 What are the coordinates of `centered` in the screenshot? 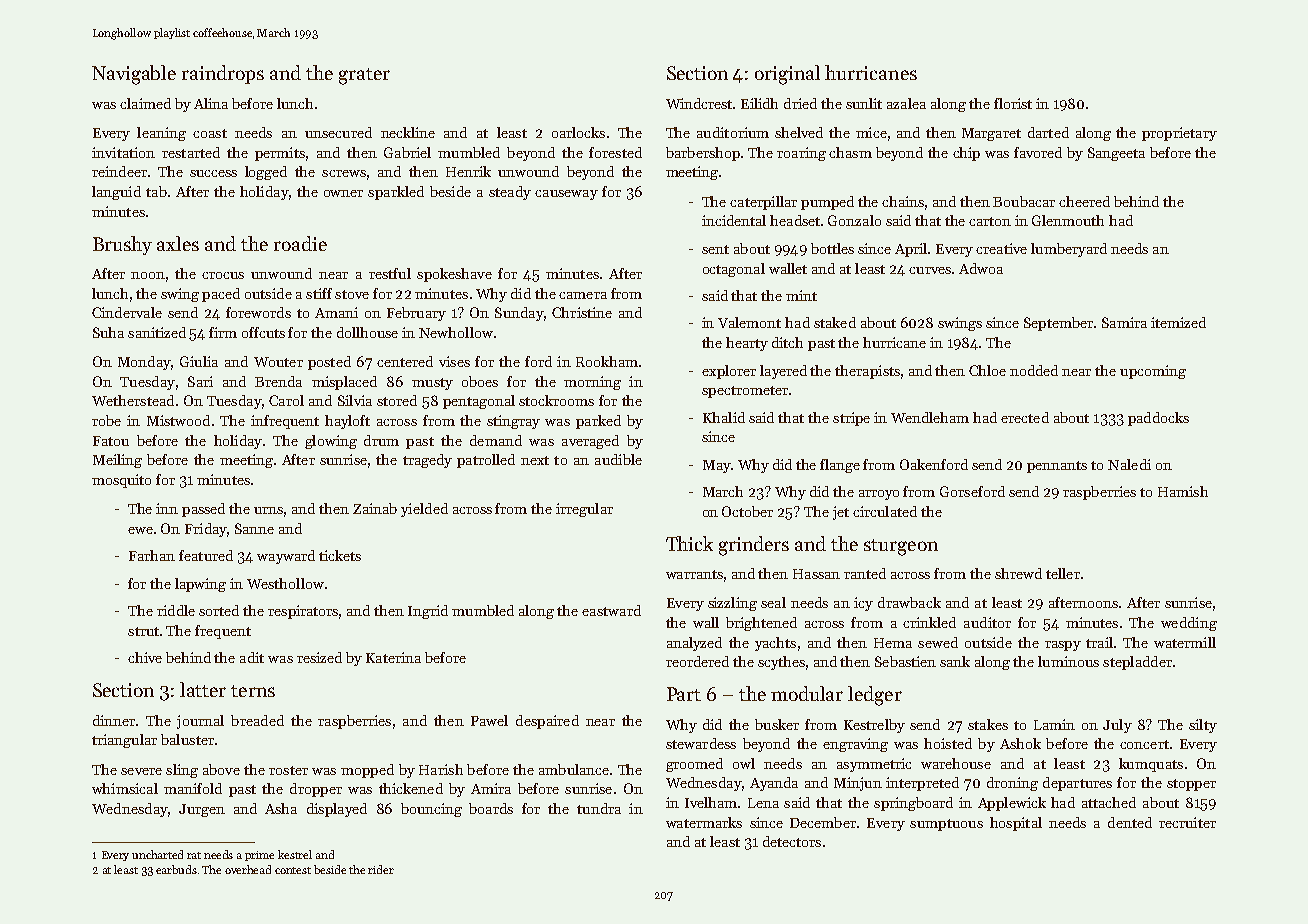 It's located at (405, 361).
